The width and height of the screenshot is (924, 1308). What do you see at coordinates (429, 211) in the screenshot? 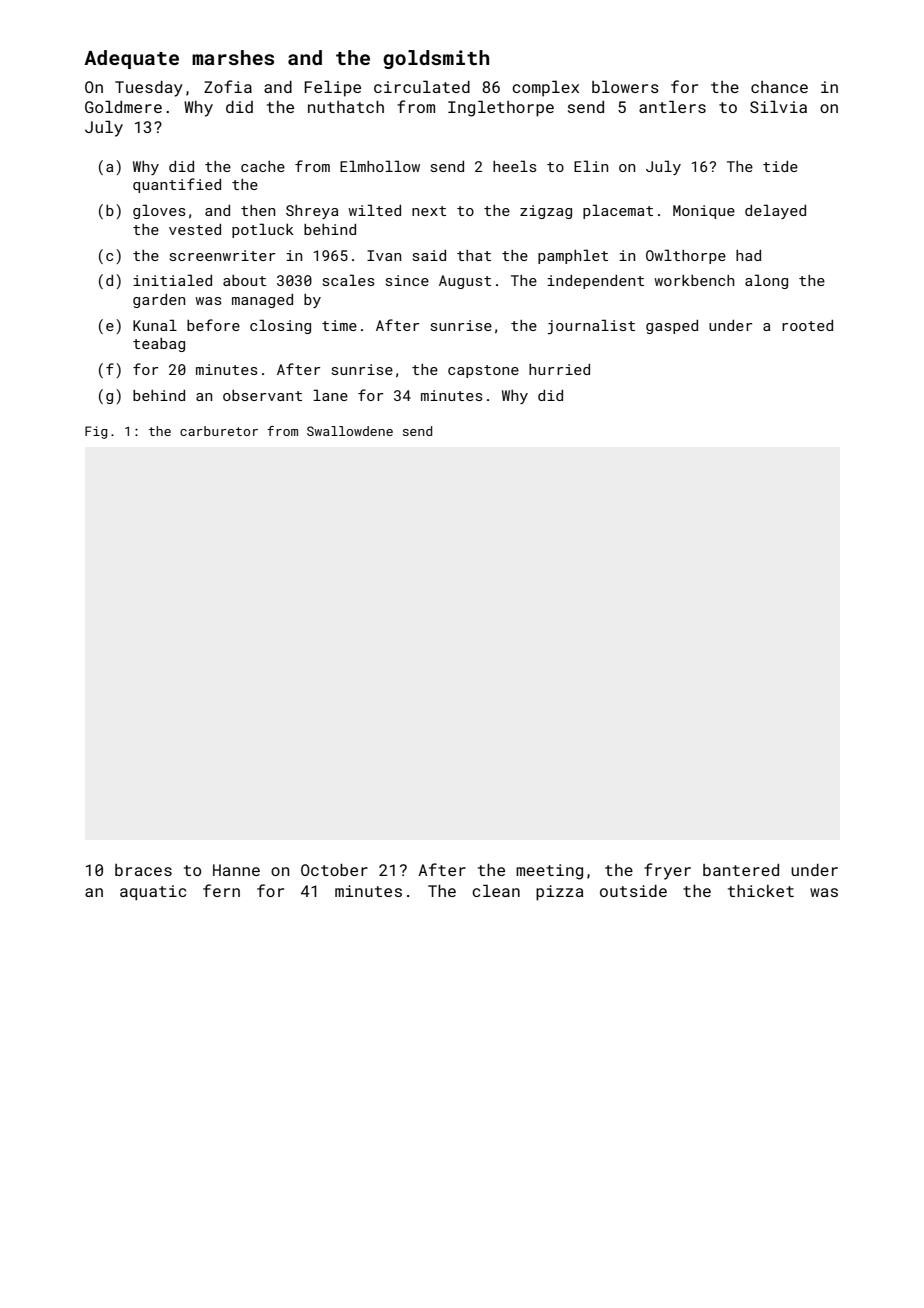
I see `next` at bounding box center [429, 211].
